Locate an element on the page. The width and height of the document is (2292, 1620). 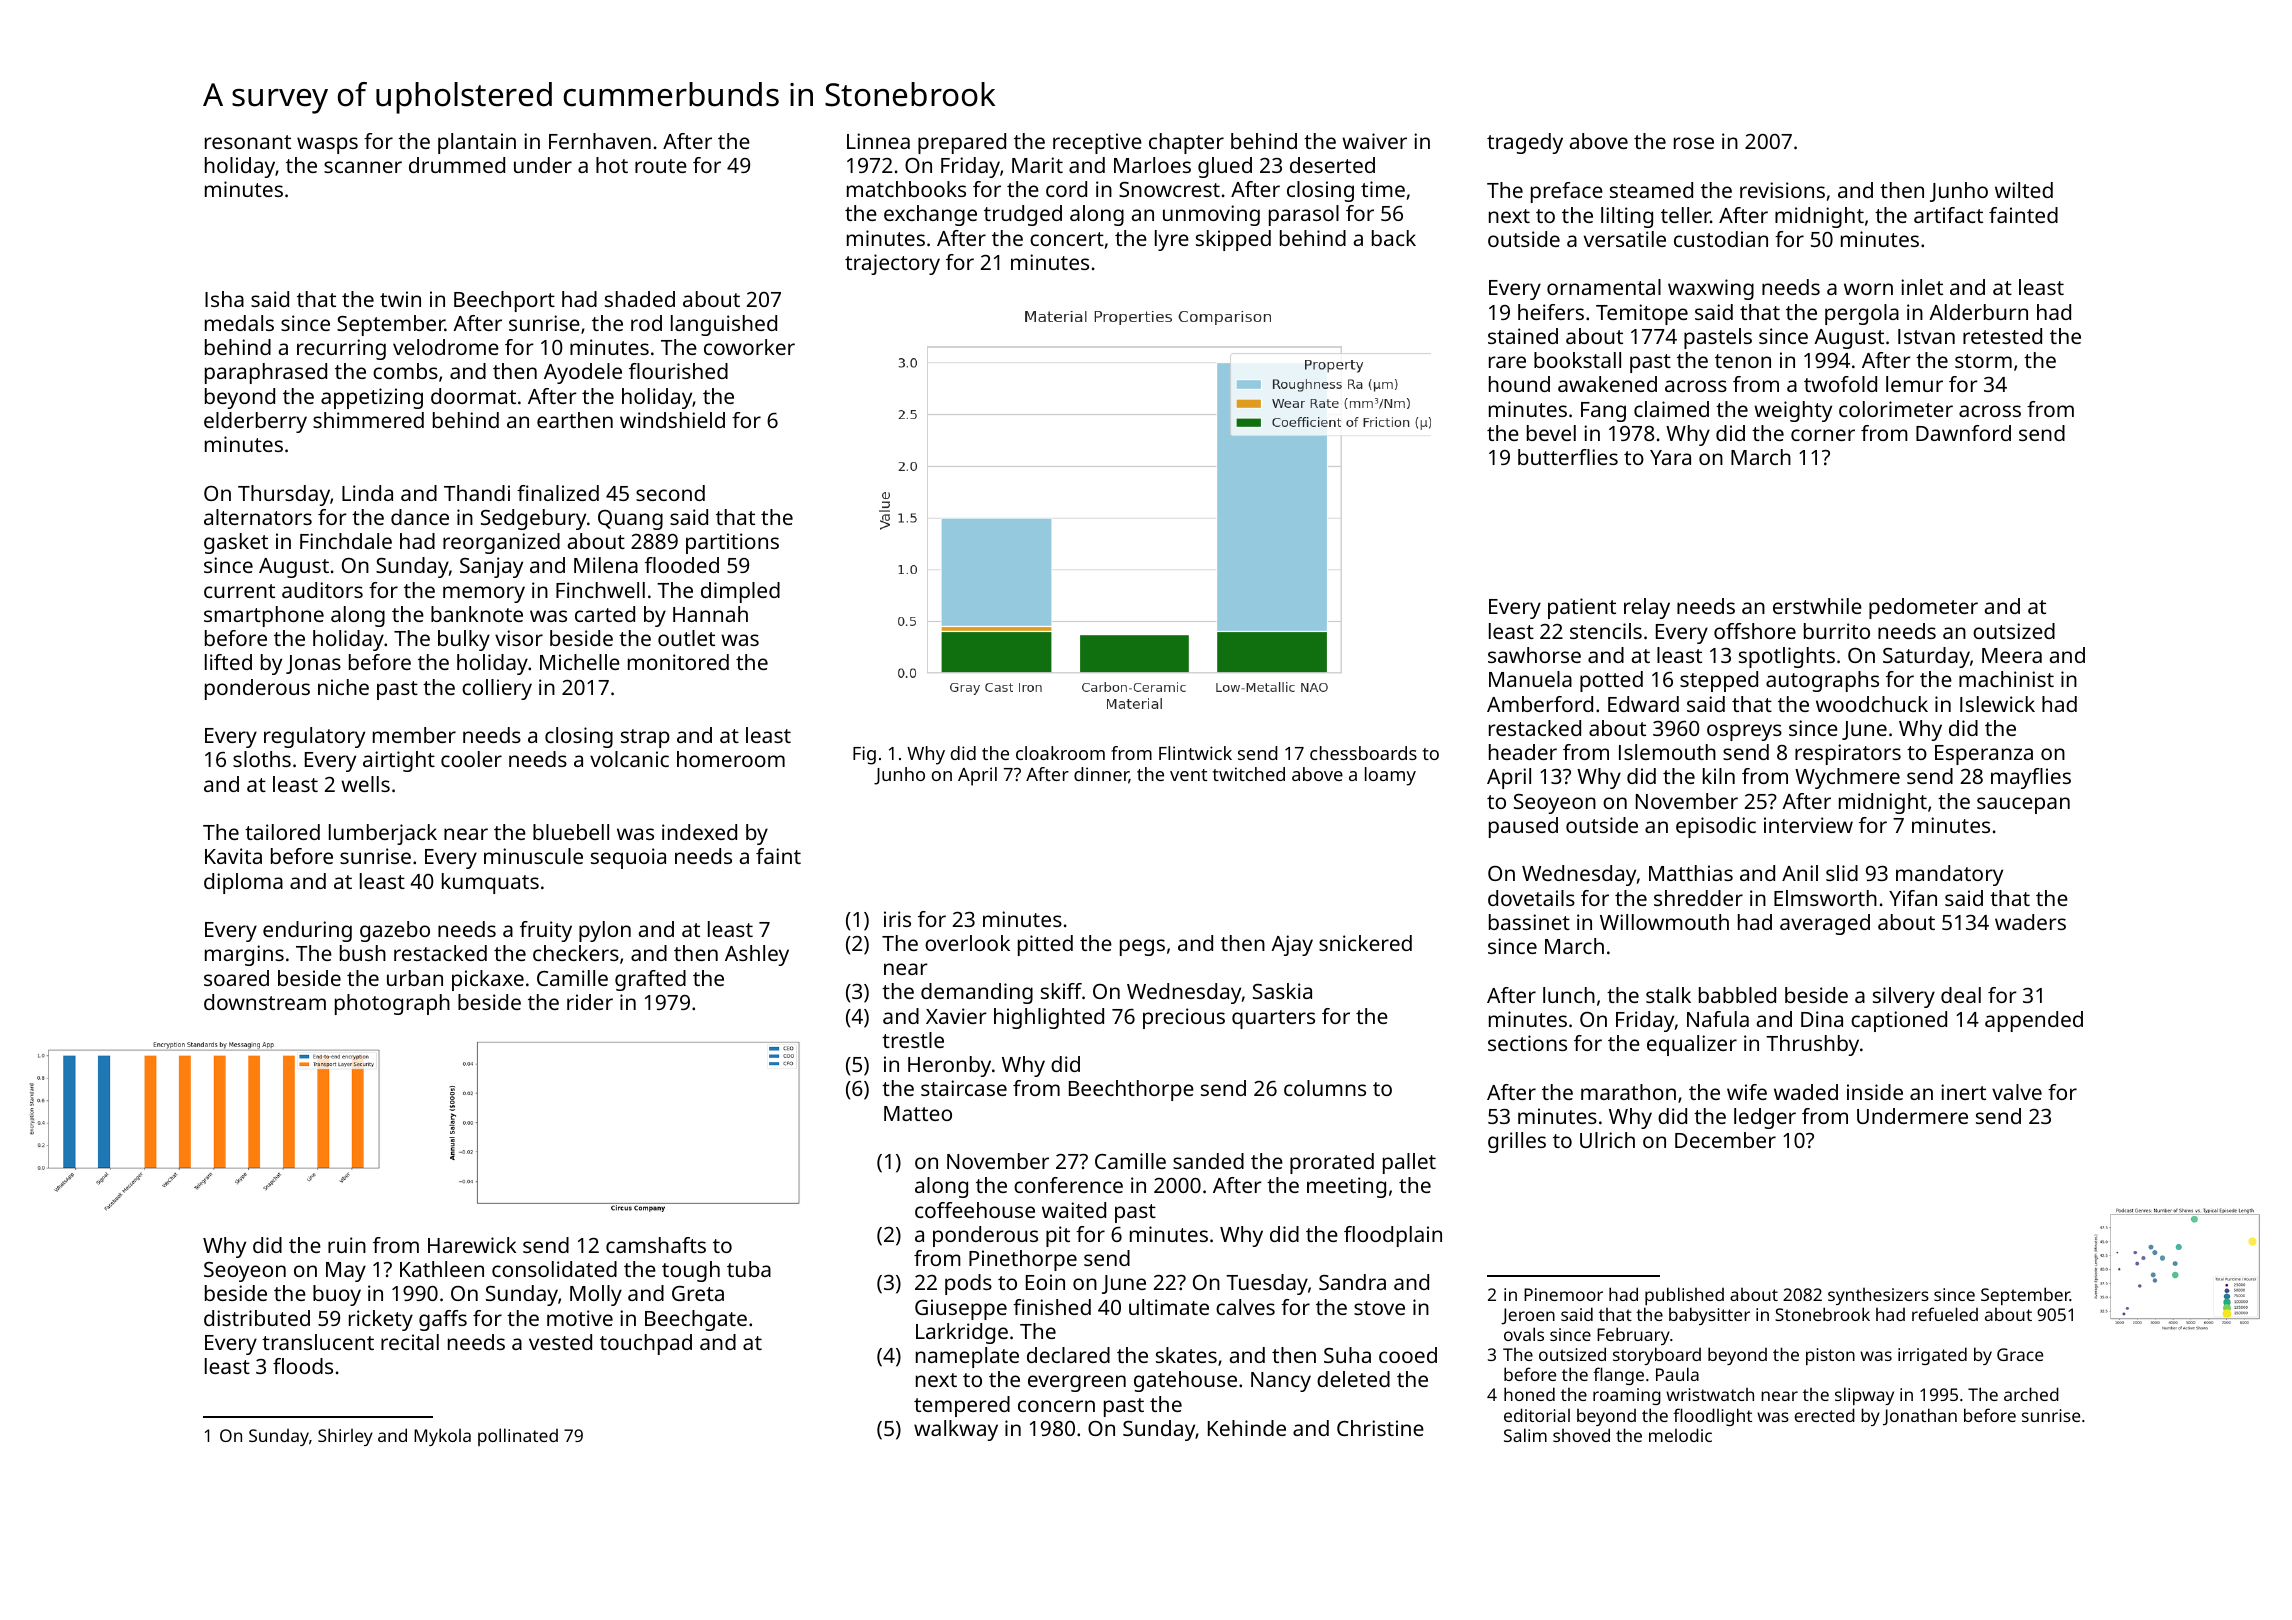
Dawnford is located at coordinates (1963, 433).
